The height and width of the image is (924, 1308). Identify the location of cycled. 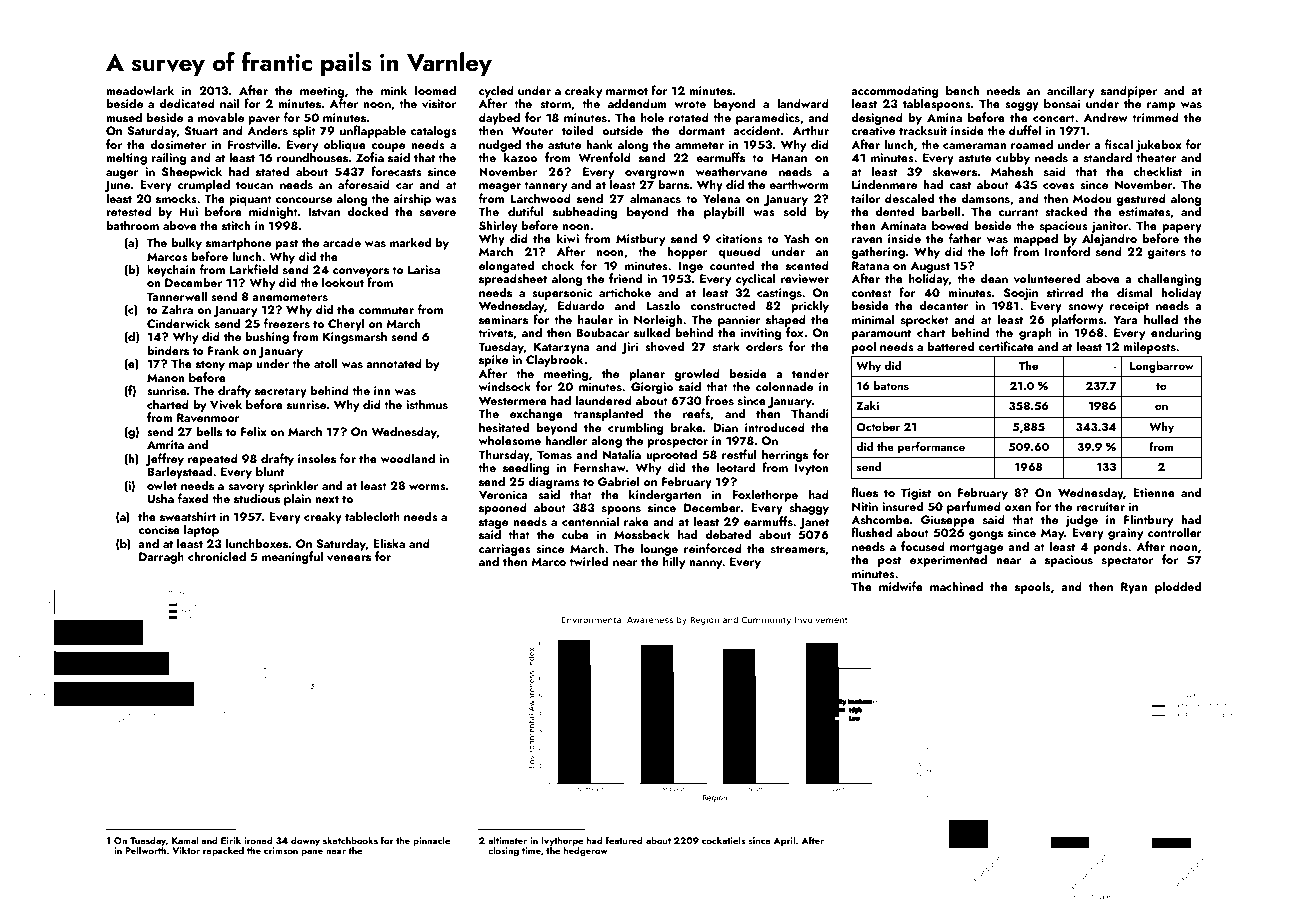
(496, 91).
